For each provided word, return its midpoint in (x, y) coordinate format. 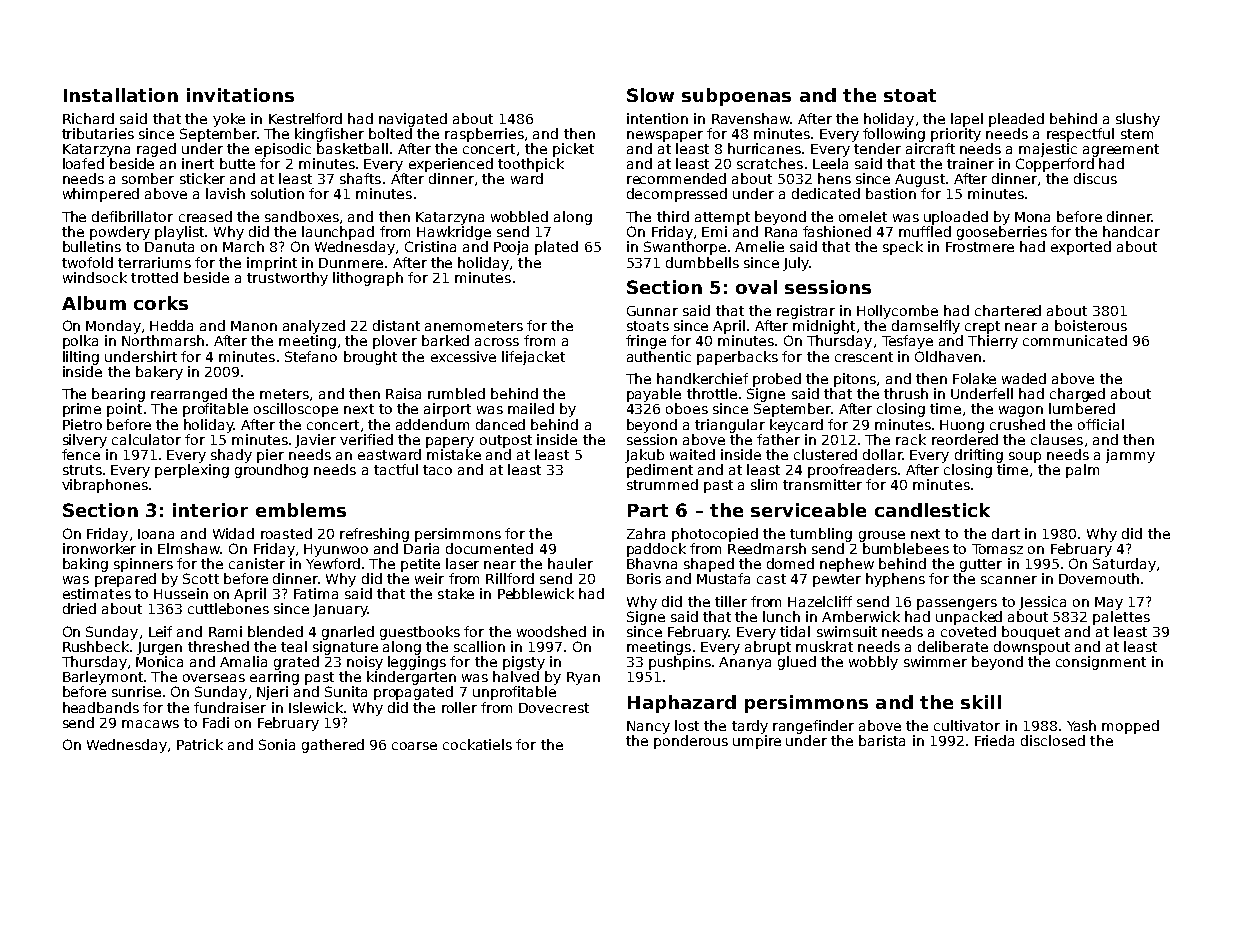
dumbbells (702, 262)
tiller (731, 601)
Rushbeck (96, 646)
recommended (676, 178)
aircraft (930, 148)
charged (1077, 395)
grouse (882, 536)
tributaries (98, 133)
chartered (1008, 310)
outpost (506, 441)
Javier (315, 441)
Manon (254, 326)
